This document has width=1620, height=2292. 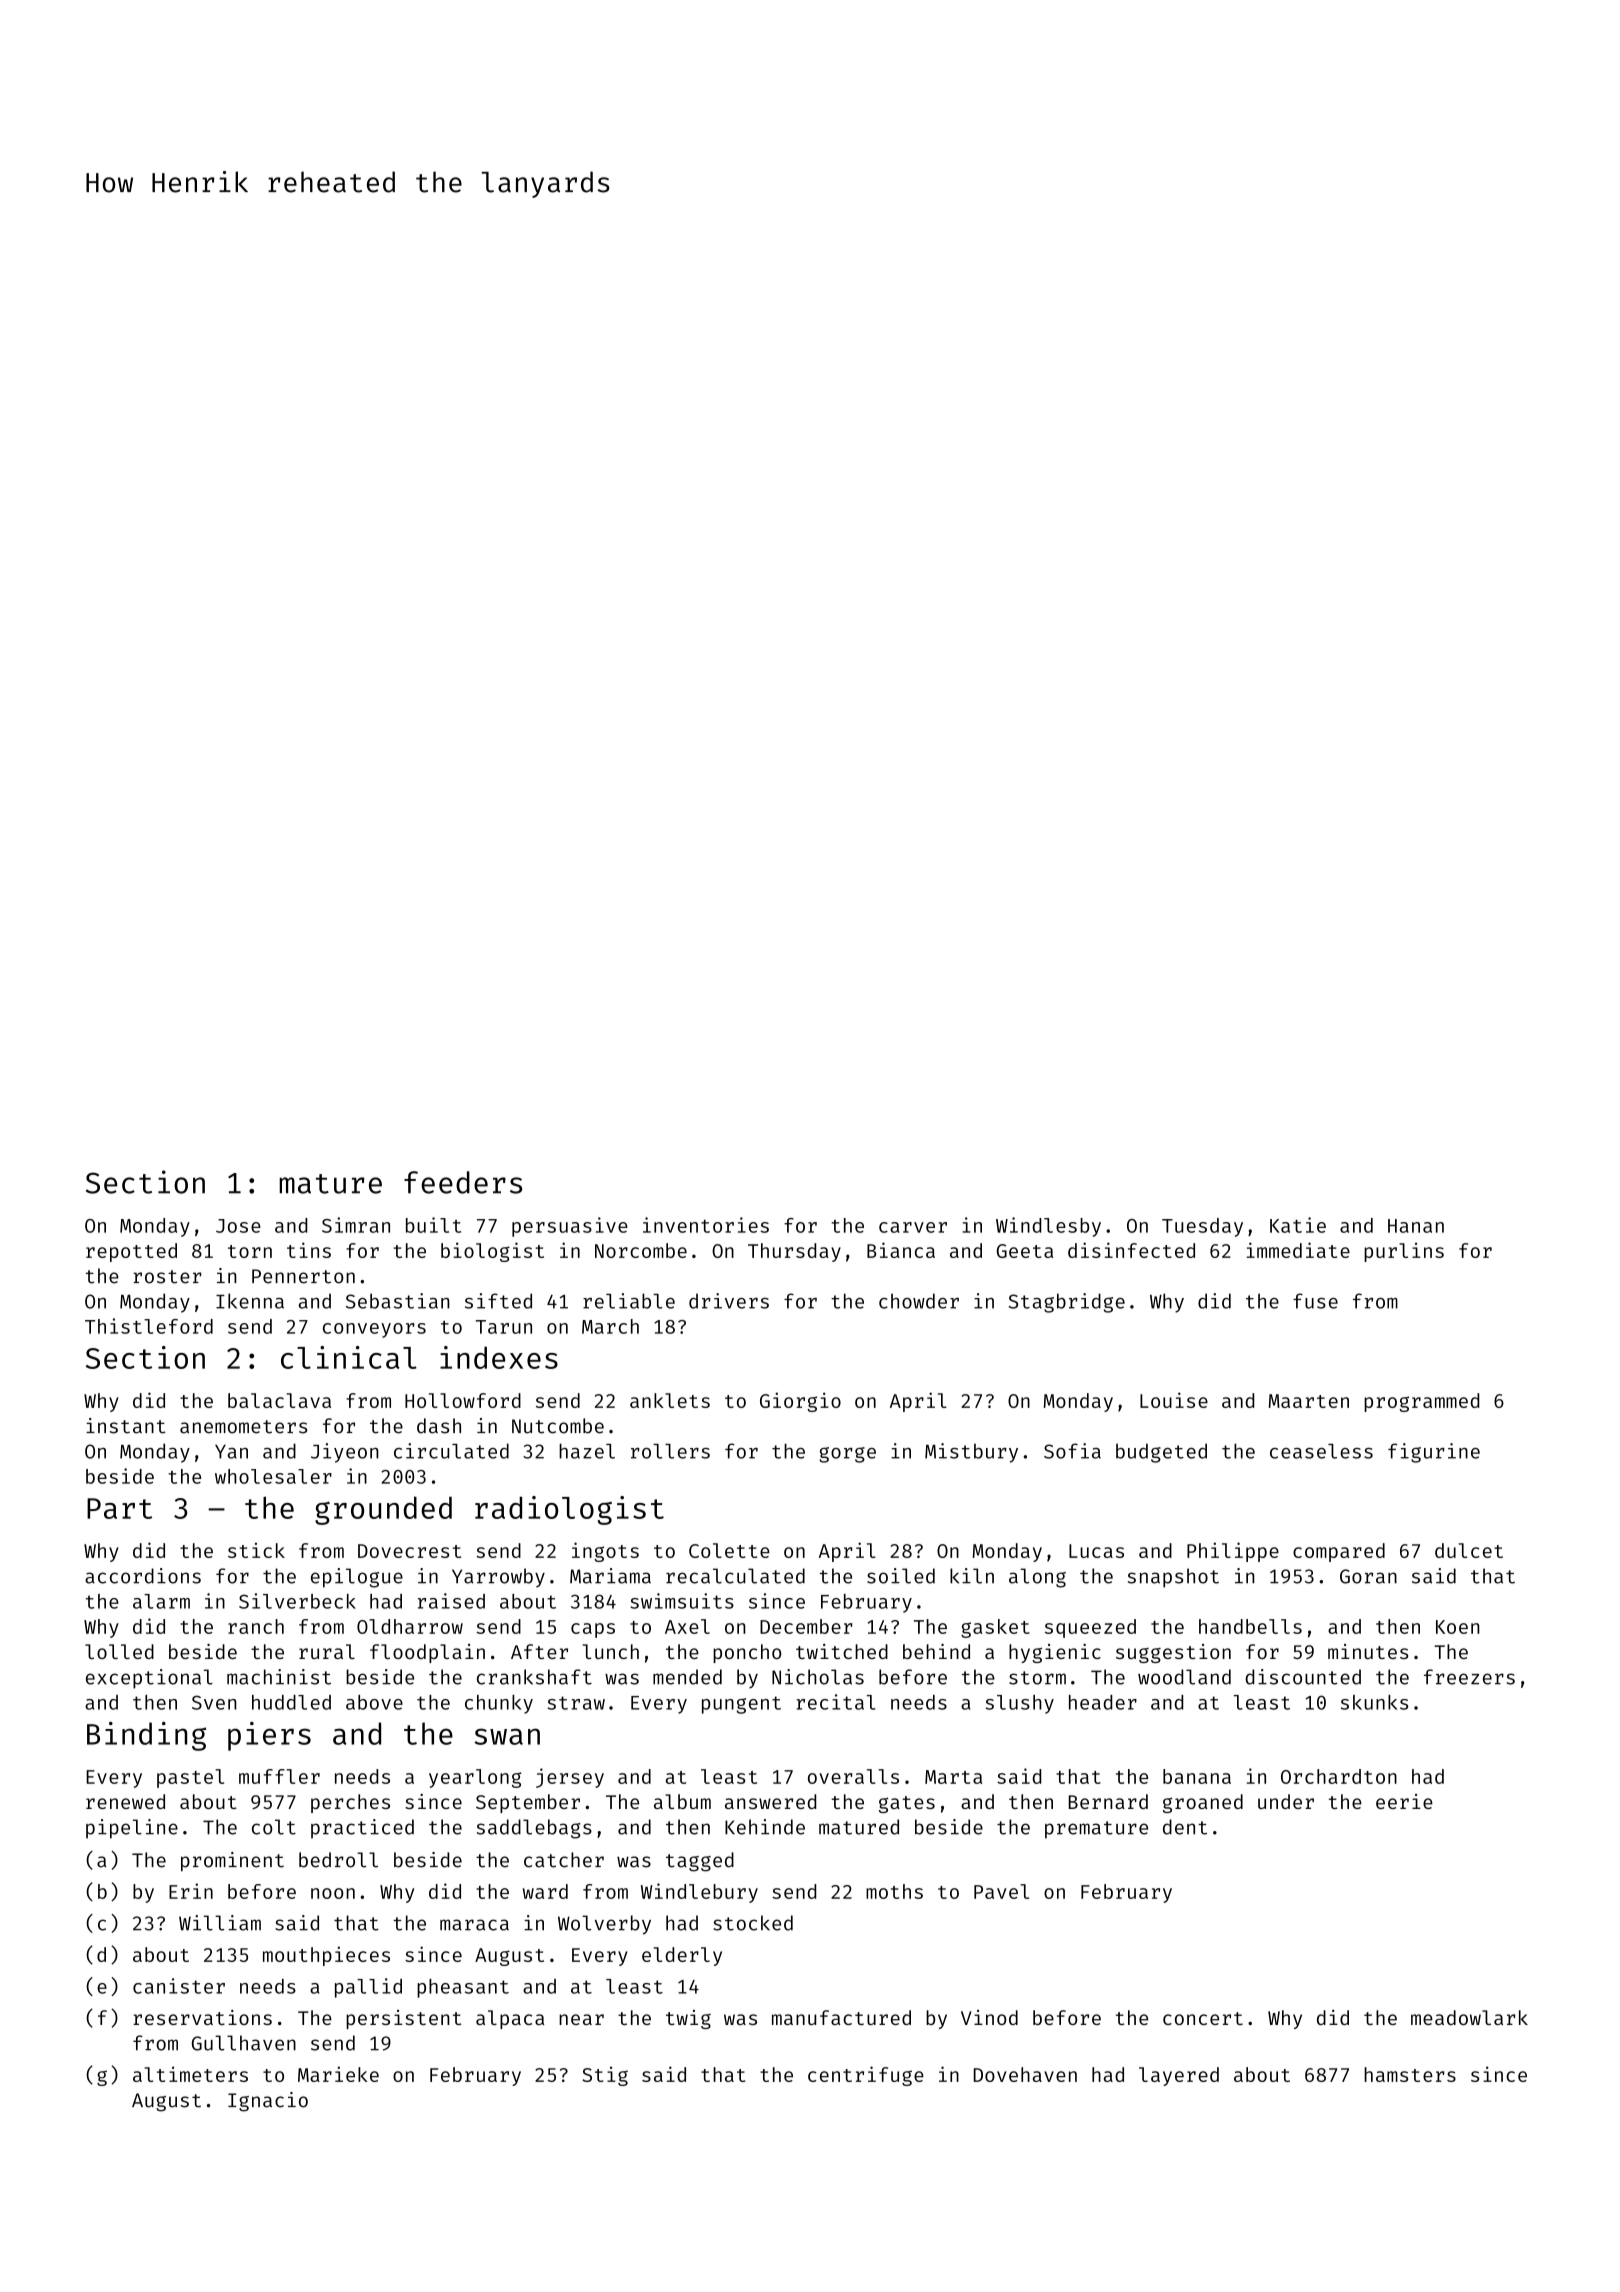 What do you see at coordinates (564, 1860) in the document?
I see `catcher` at bounding box center [564, 1860].
